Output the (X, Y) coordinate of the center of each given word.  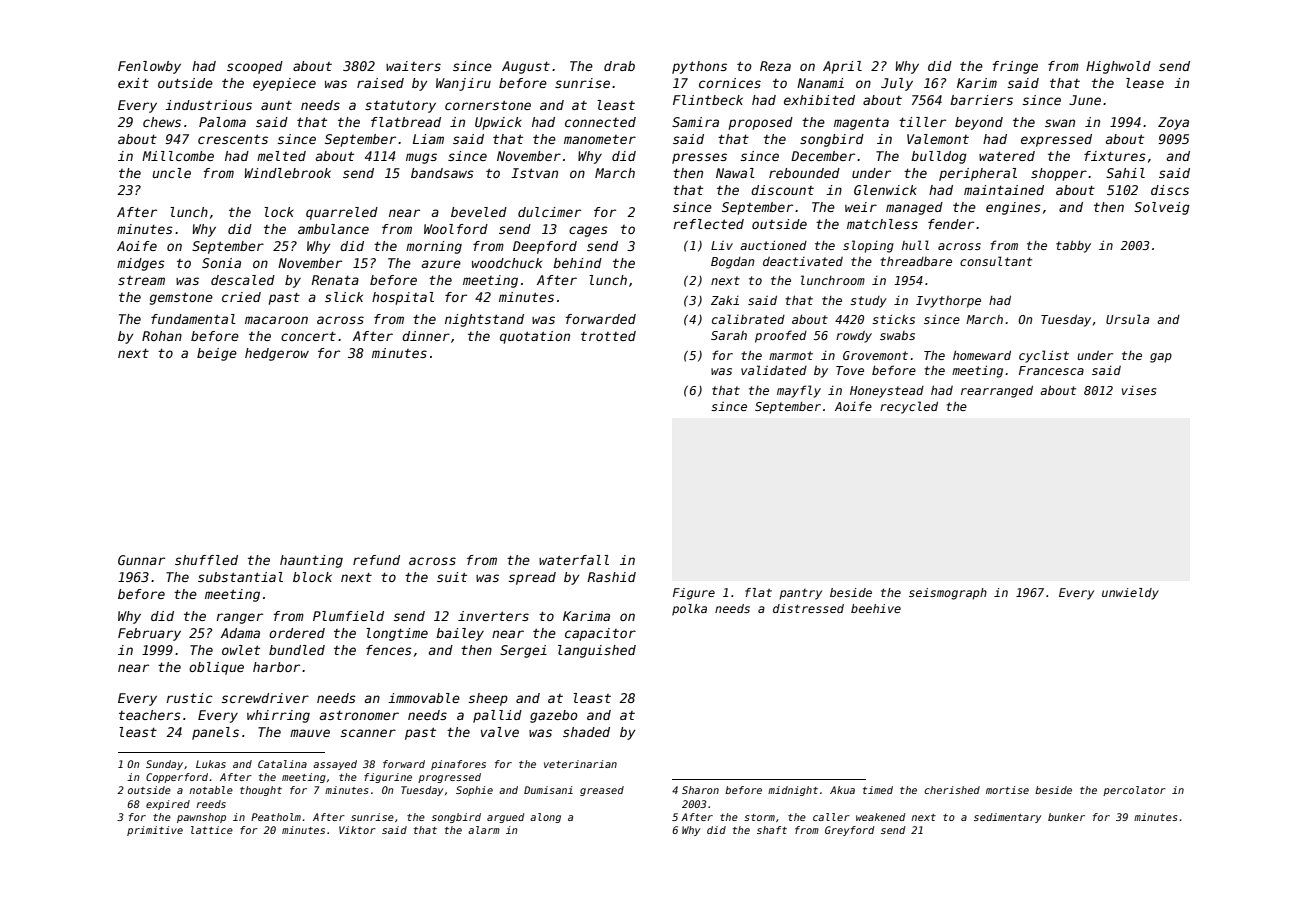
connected (600, 122)
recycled (909, 407)
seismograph (948, 594)
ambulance (333, 229)
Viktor (357, 830)
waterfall (574, 560)
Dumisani (548, 790)
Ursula (1127, 319)
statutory (400, 106)
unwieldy (1130, 594)
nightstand (484, 320)
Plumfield (348, 616)
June (1085, 100)
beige (217, 354)
